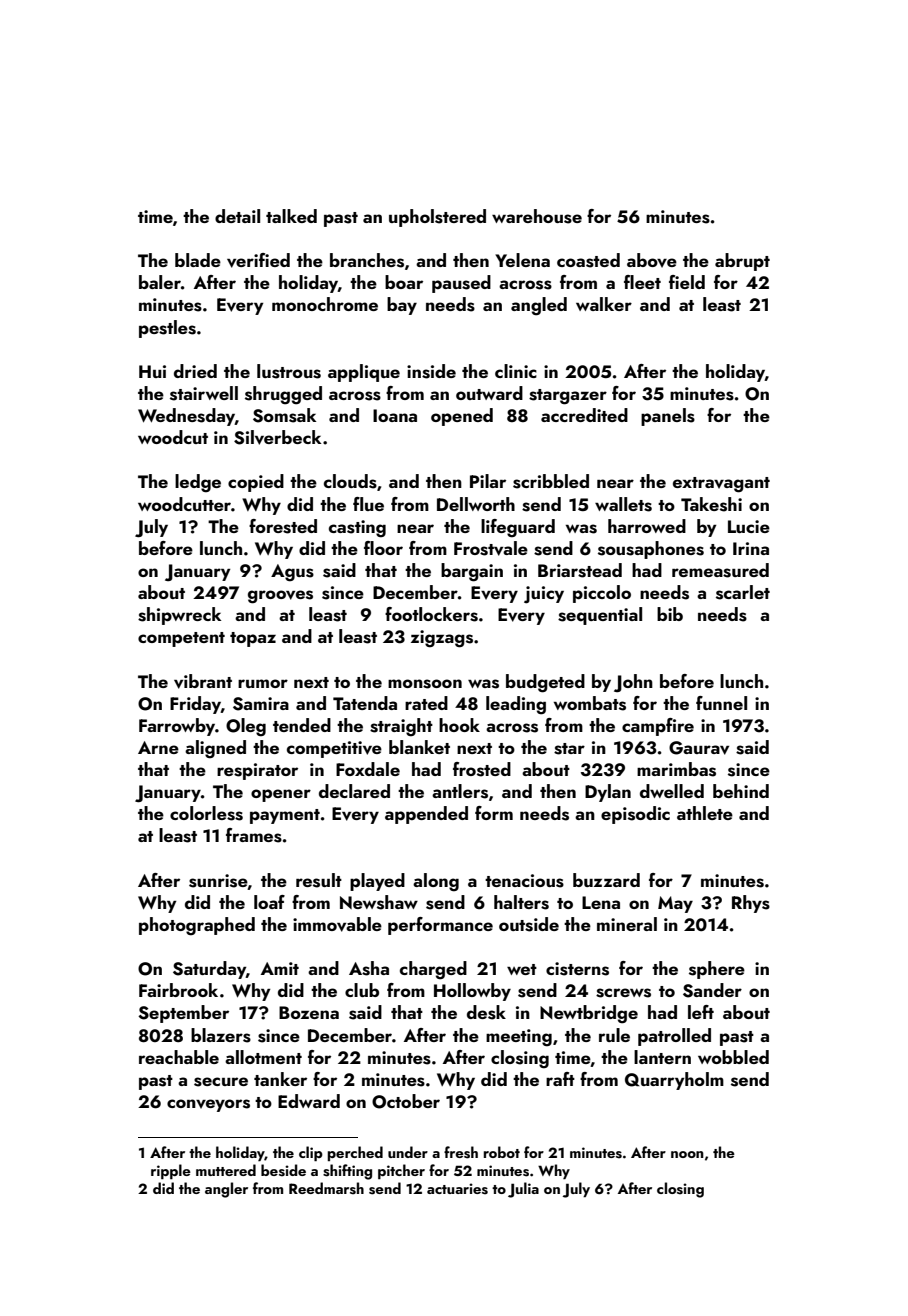 The width and height of the page is (908, 1316). I want to click on robot, so click(502, 1152).
